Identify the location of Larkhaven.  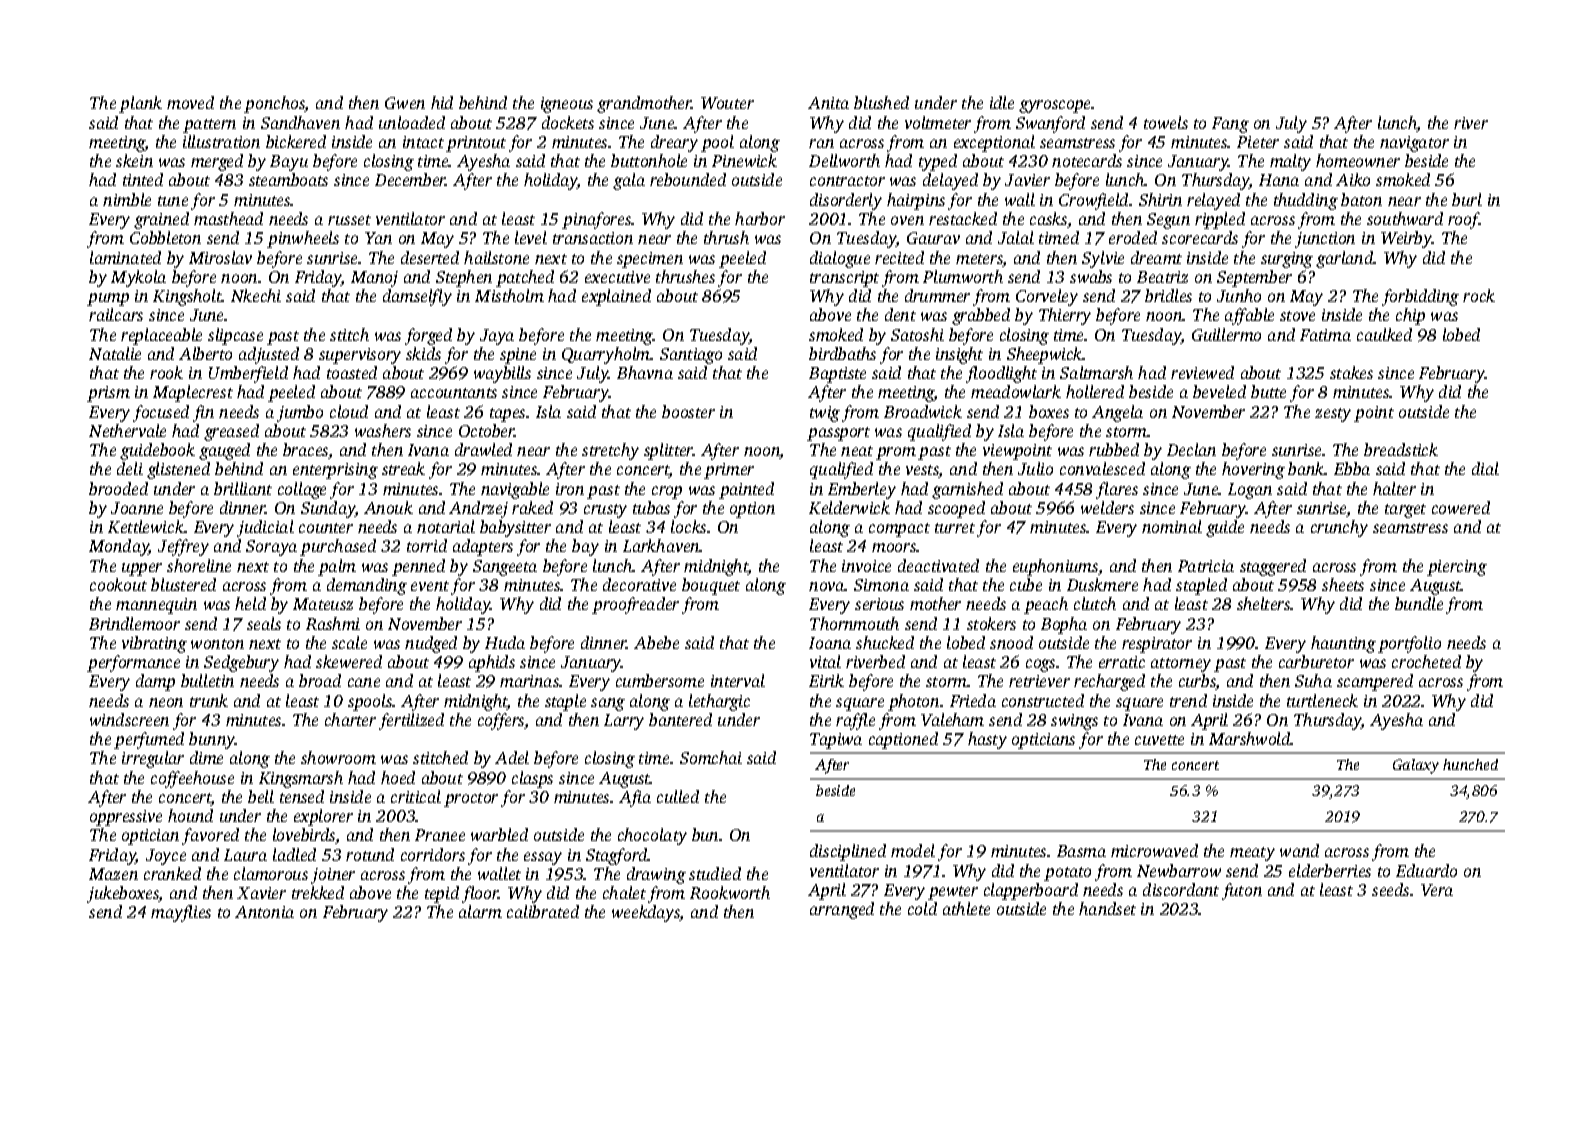
(661, 545).
